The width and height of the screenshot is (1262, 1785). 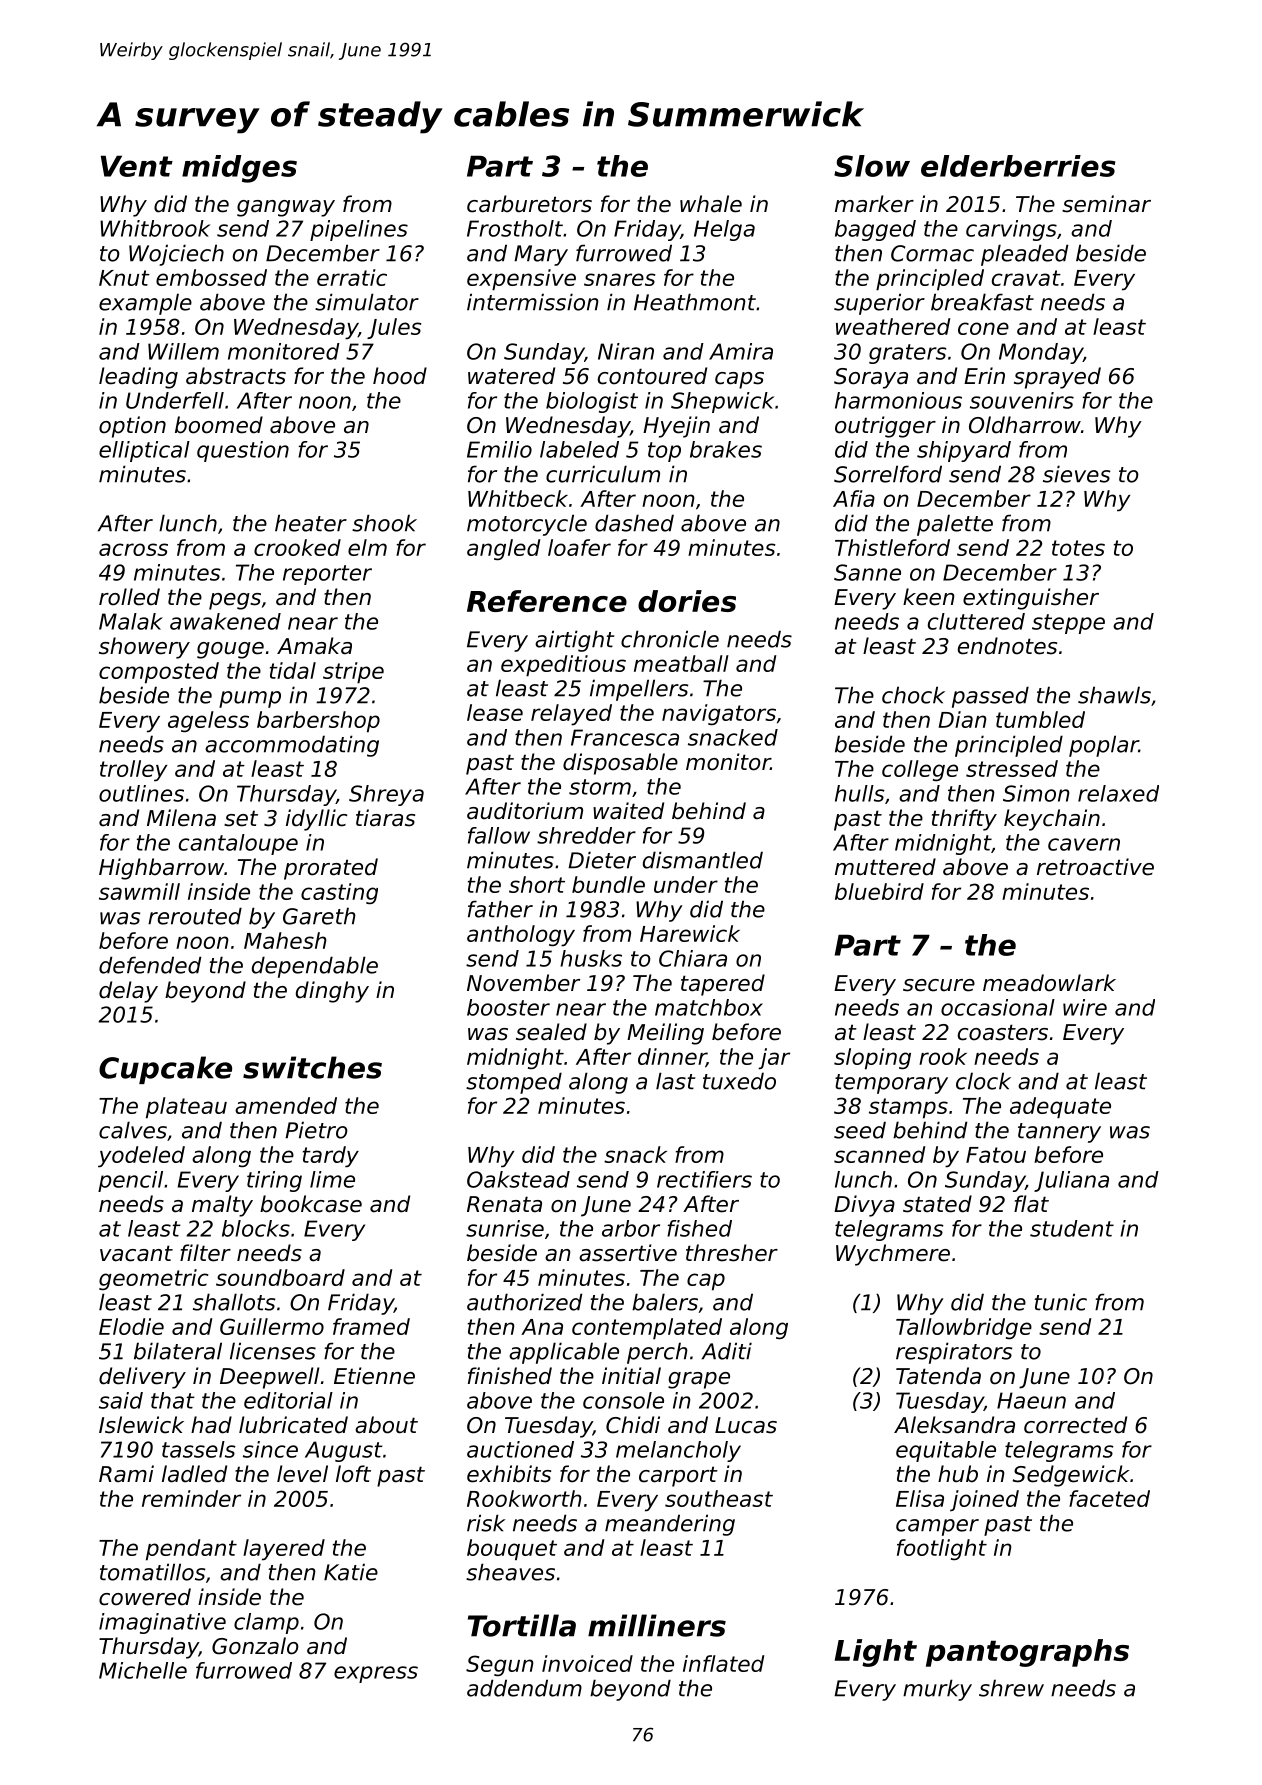 What do you see at coordinates (374, 1376) in the screenshot?
I see `Etienne` at bounding box center [374, 1376].
